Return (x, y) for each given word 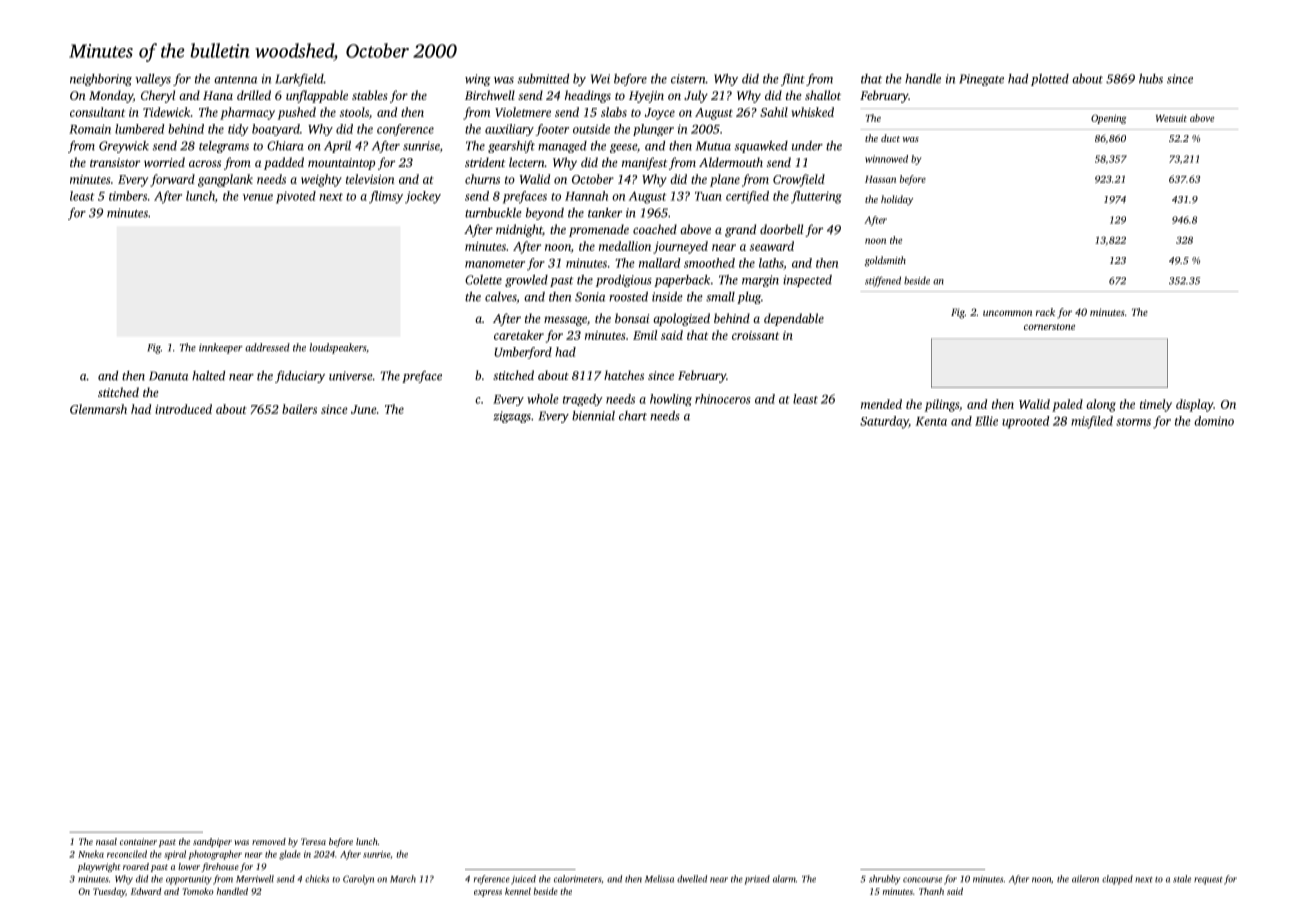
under (807, 146)
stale (1182, 879)
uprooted (1025, 422)
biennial (593, 416)
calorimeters (577, 879)
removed (269, 841)
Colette (483, 280)
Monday (111, 96)
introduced (183, 409)
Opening (1108, 119)
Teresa (313, 841)
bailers (299, 409)
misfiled (1092, 422)
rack (1045, 312)
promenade (599, 230)
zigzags (512, 417)
